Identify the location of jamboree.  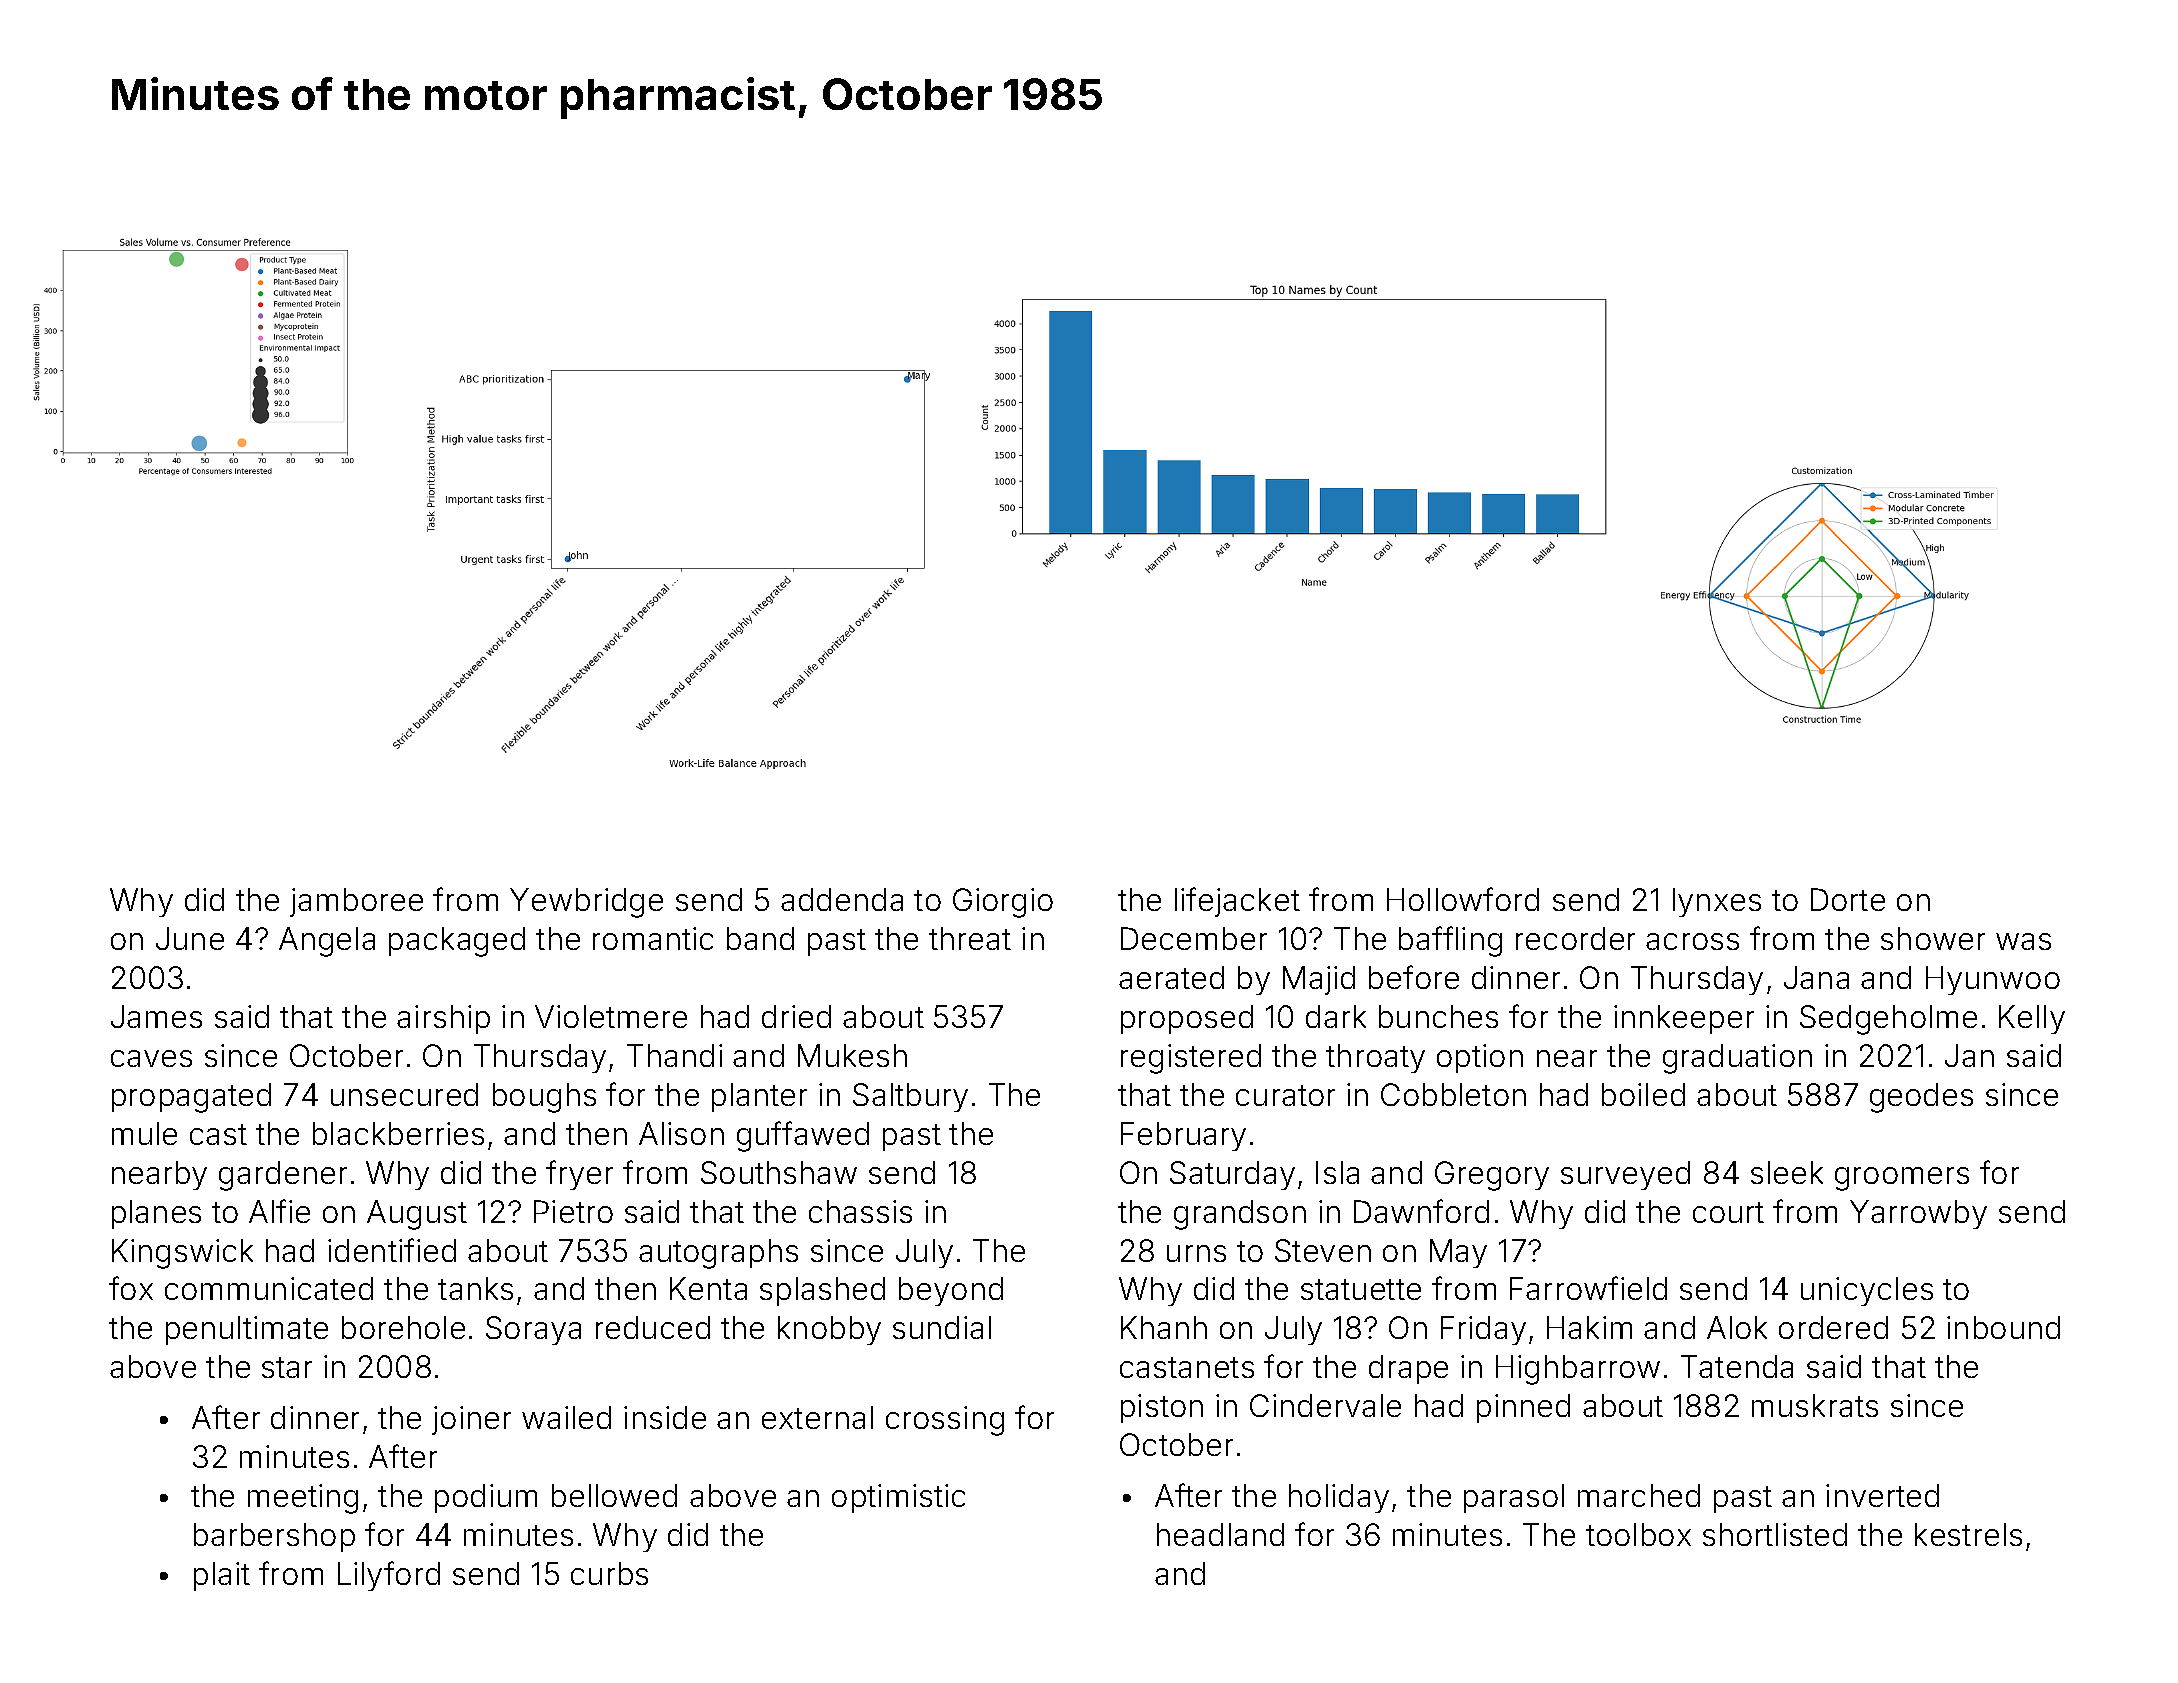
(356, 902).
